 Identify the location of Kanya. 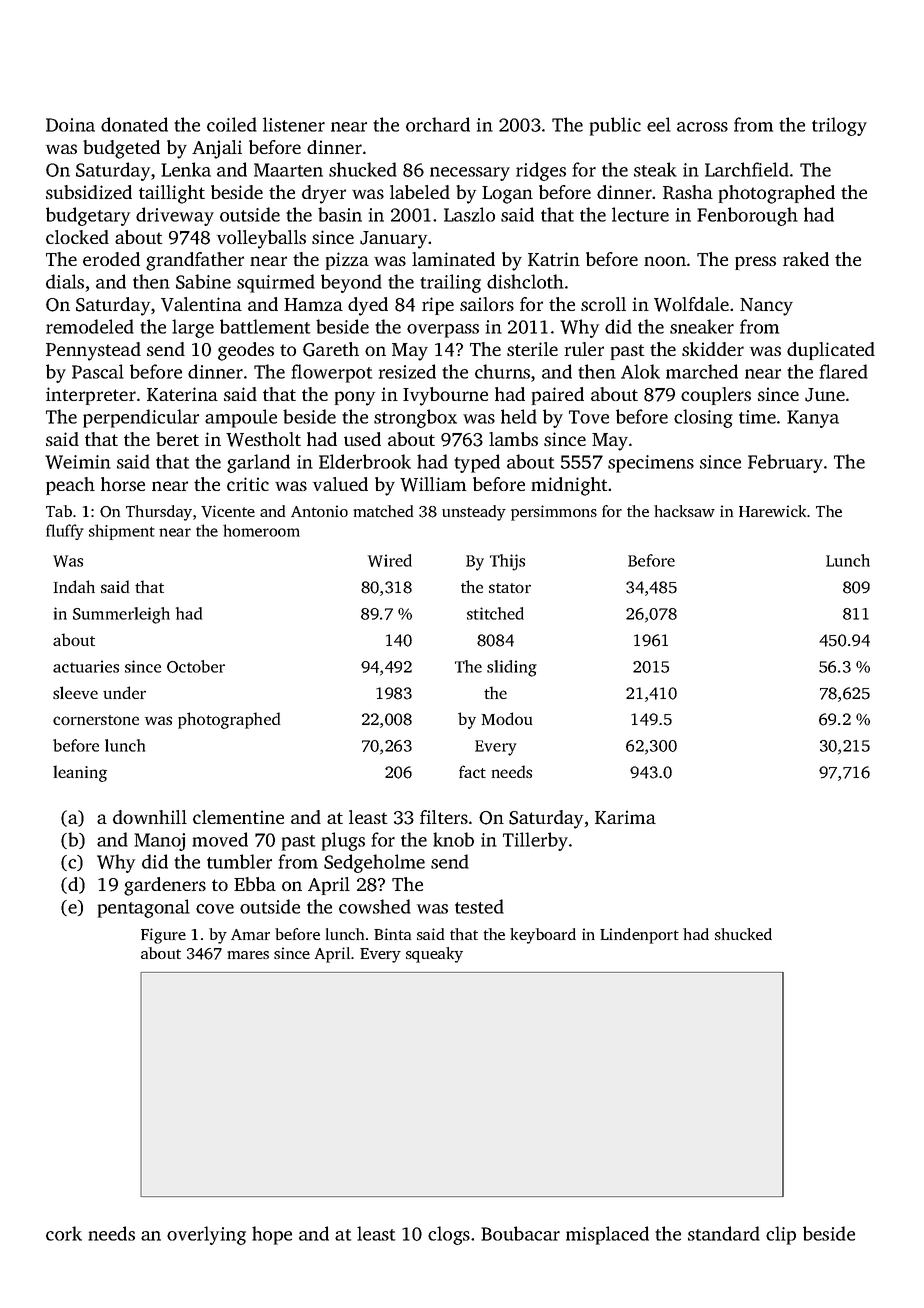
(813, 419).
